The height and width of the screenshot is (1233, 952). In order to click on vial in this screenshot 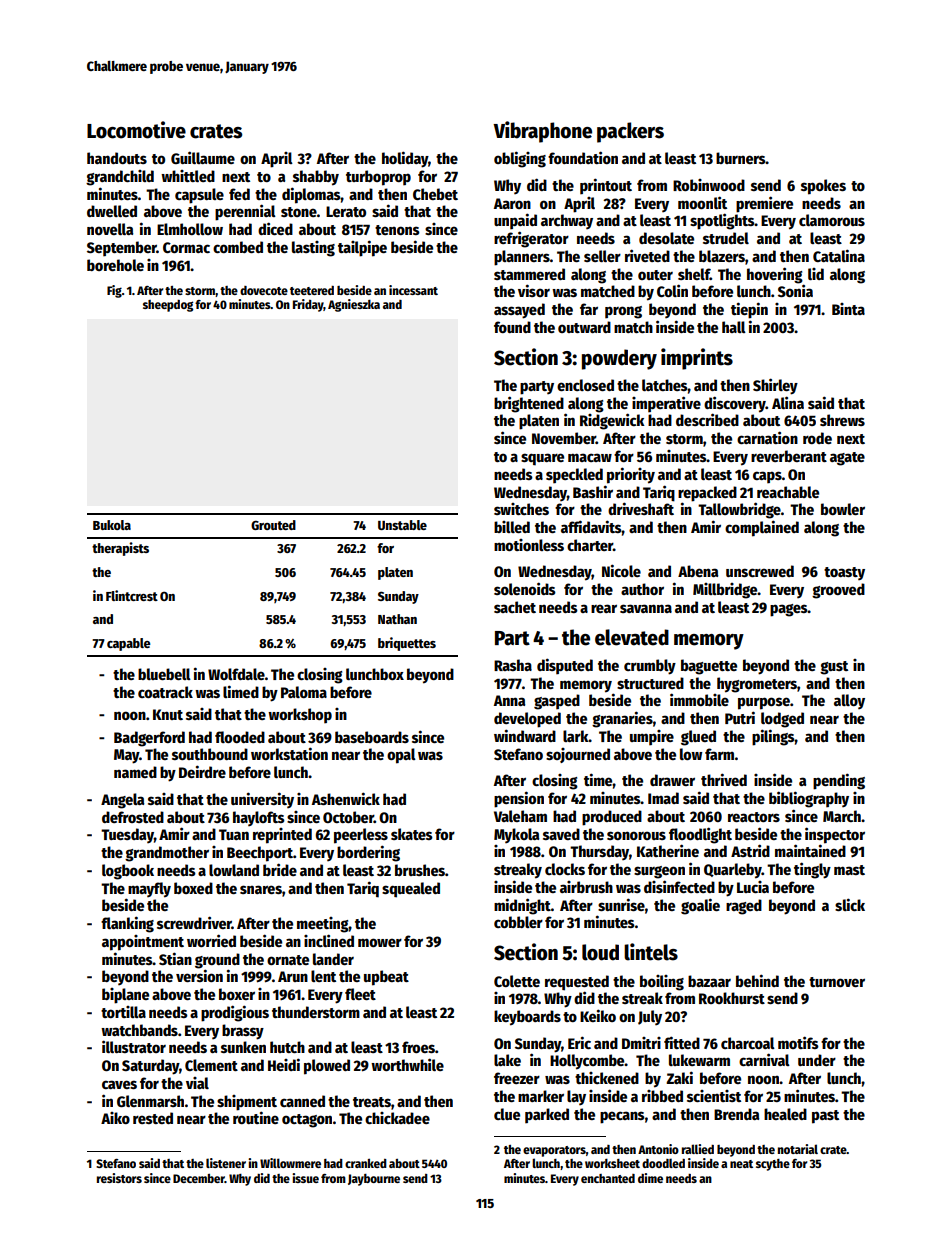, I will do `click(197, 1083)`.
